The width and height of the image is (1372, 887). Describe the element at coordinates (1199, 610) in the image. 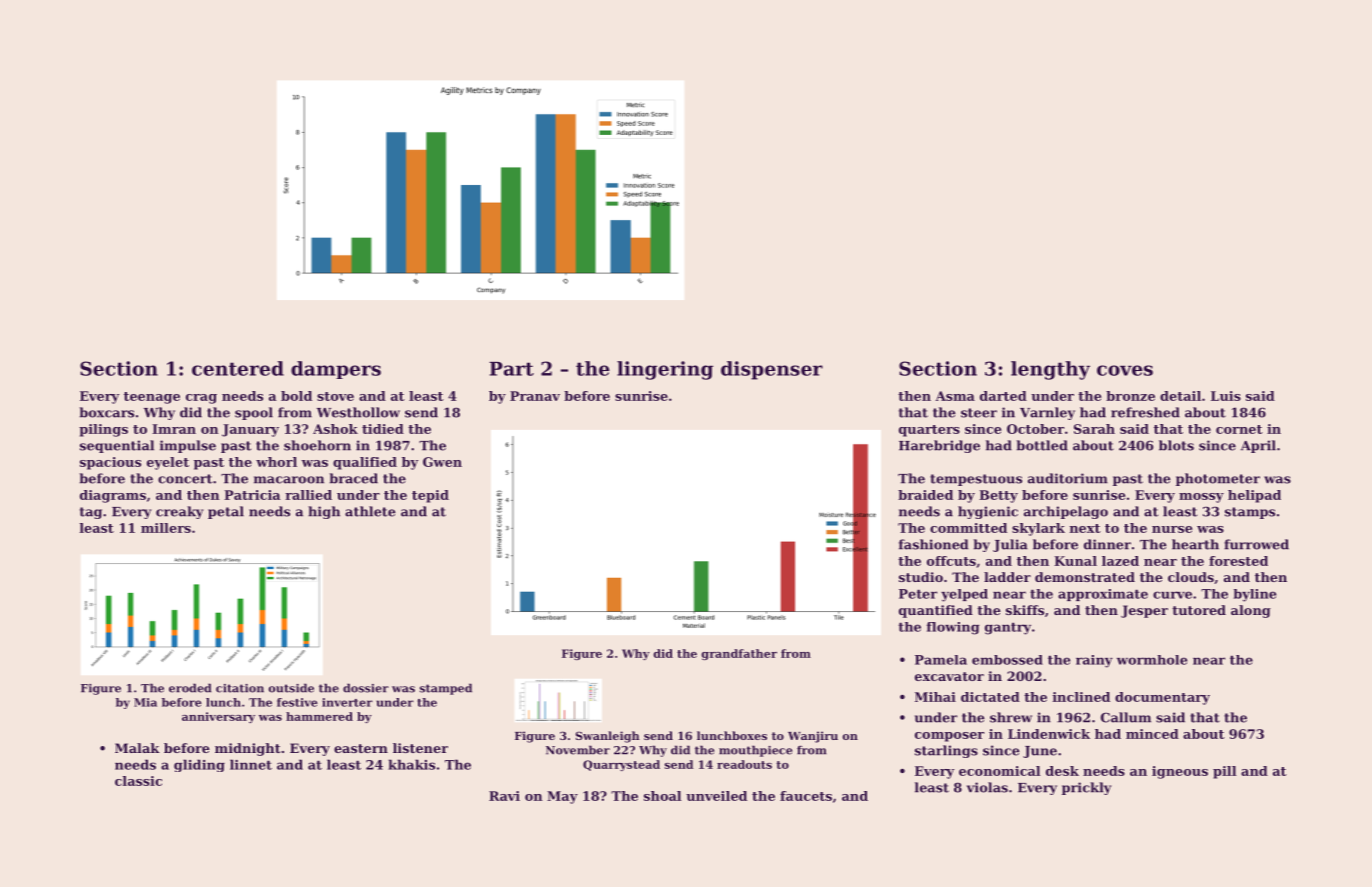

I see `tutored` at that location.
